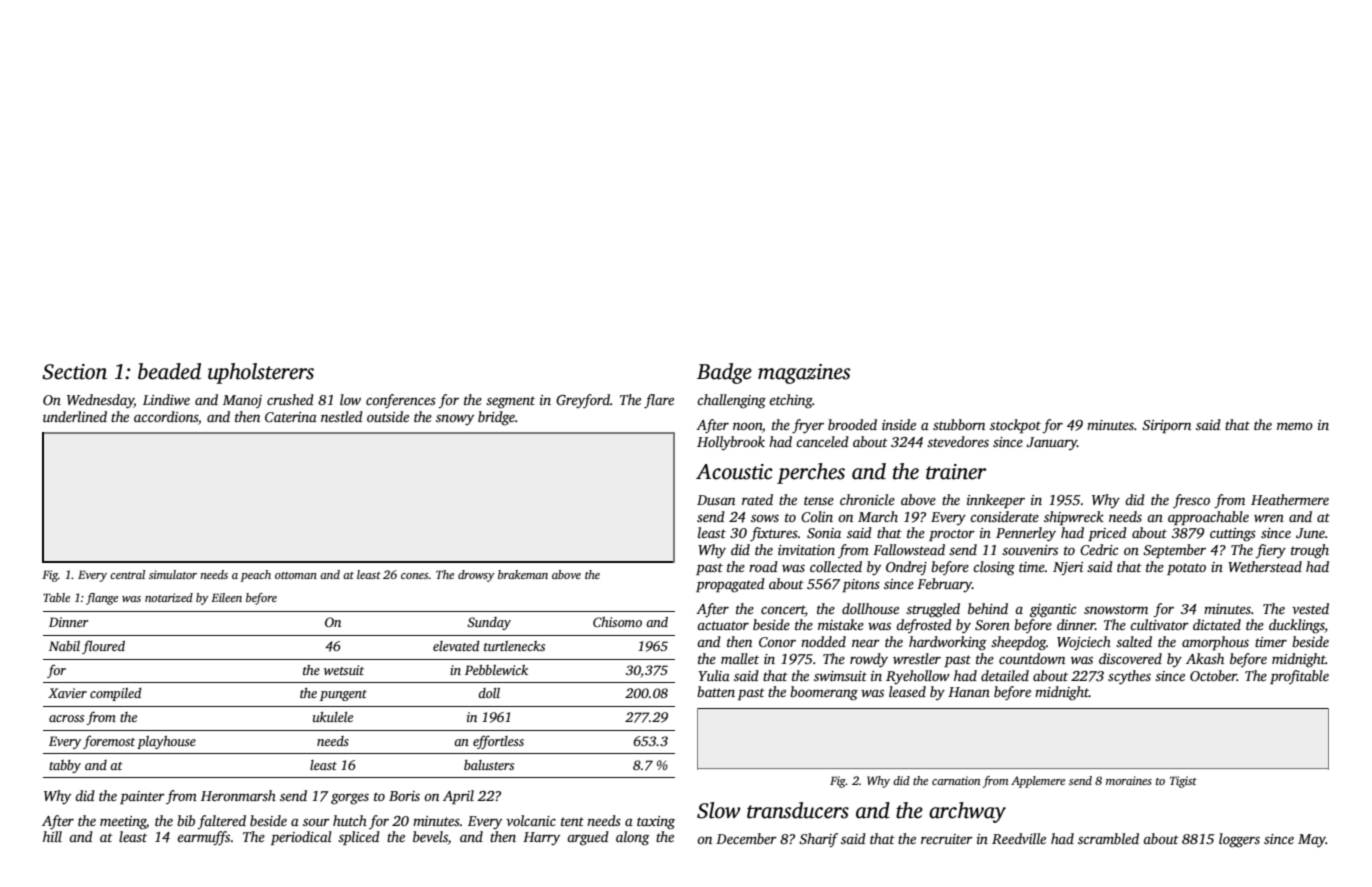  What do you see at coordinates (1051, 443) in the image?
I see `January` at bounding box center [1051, 443].
